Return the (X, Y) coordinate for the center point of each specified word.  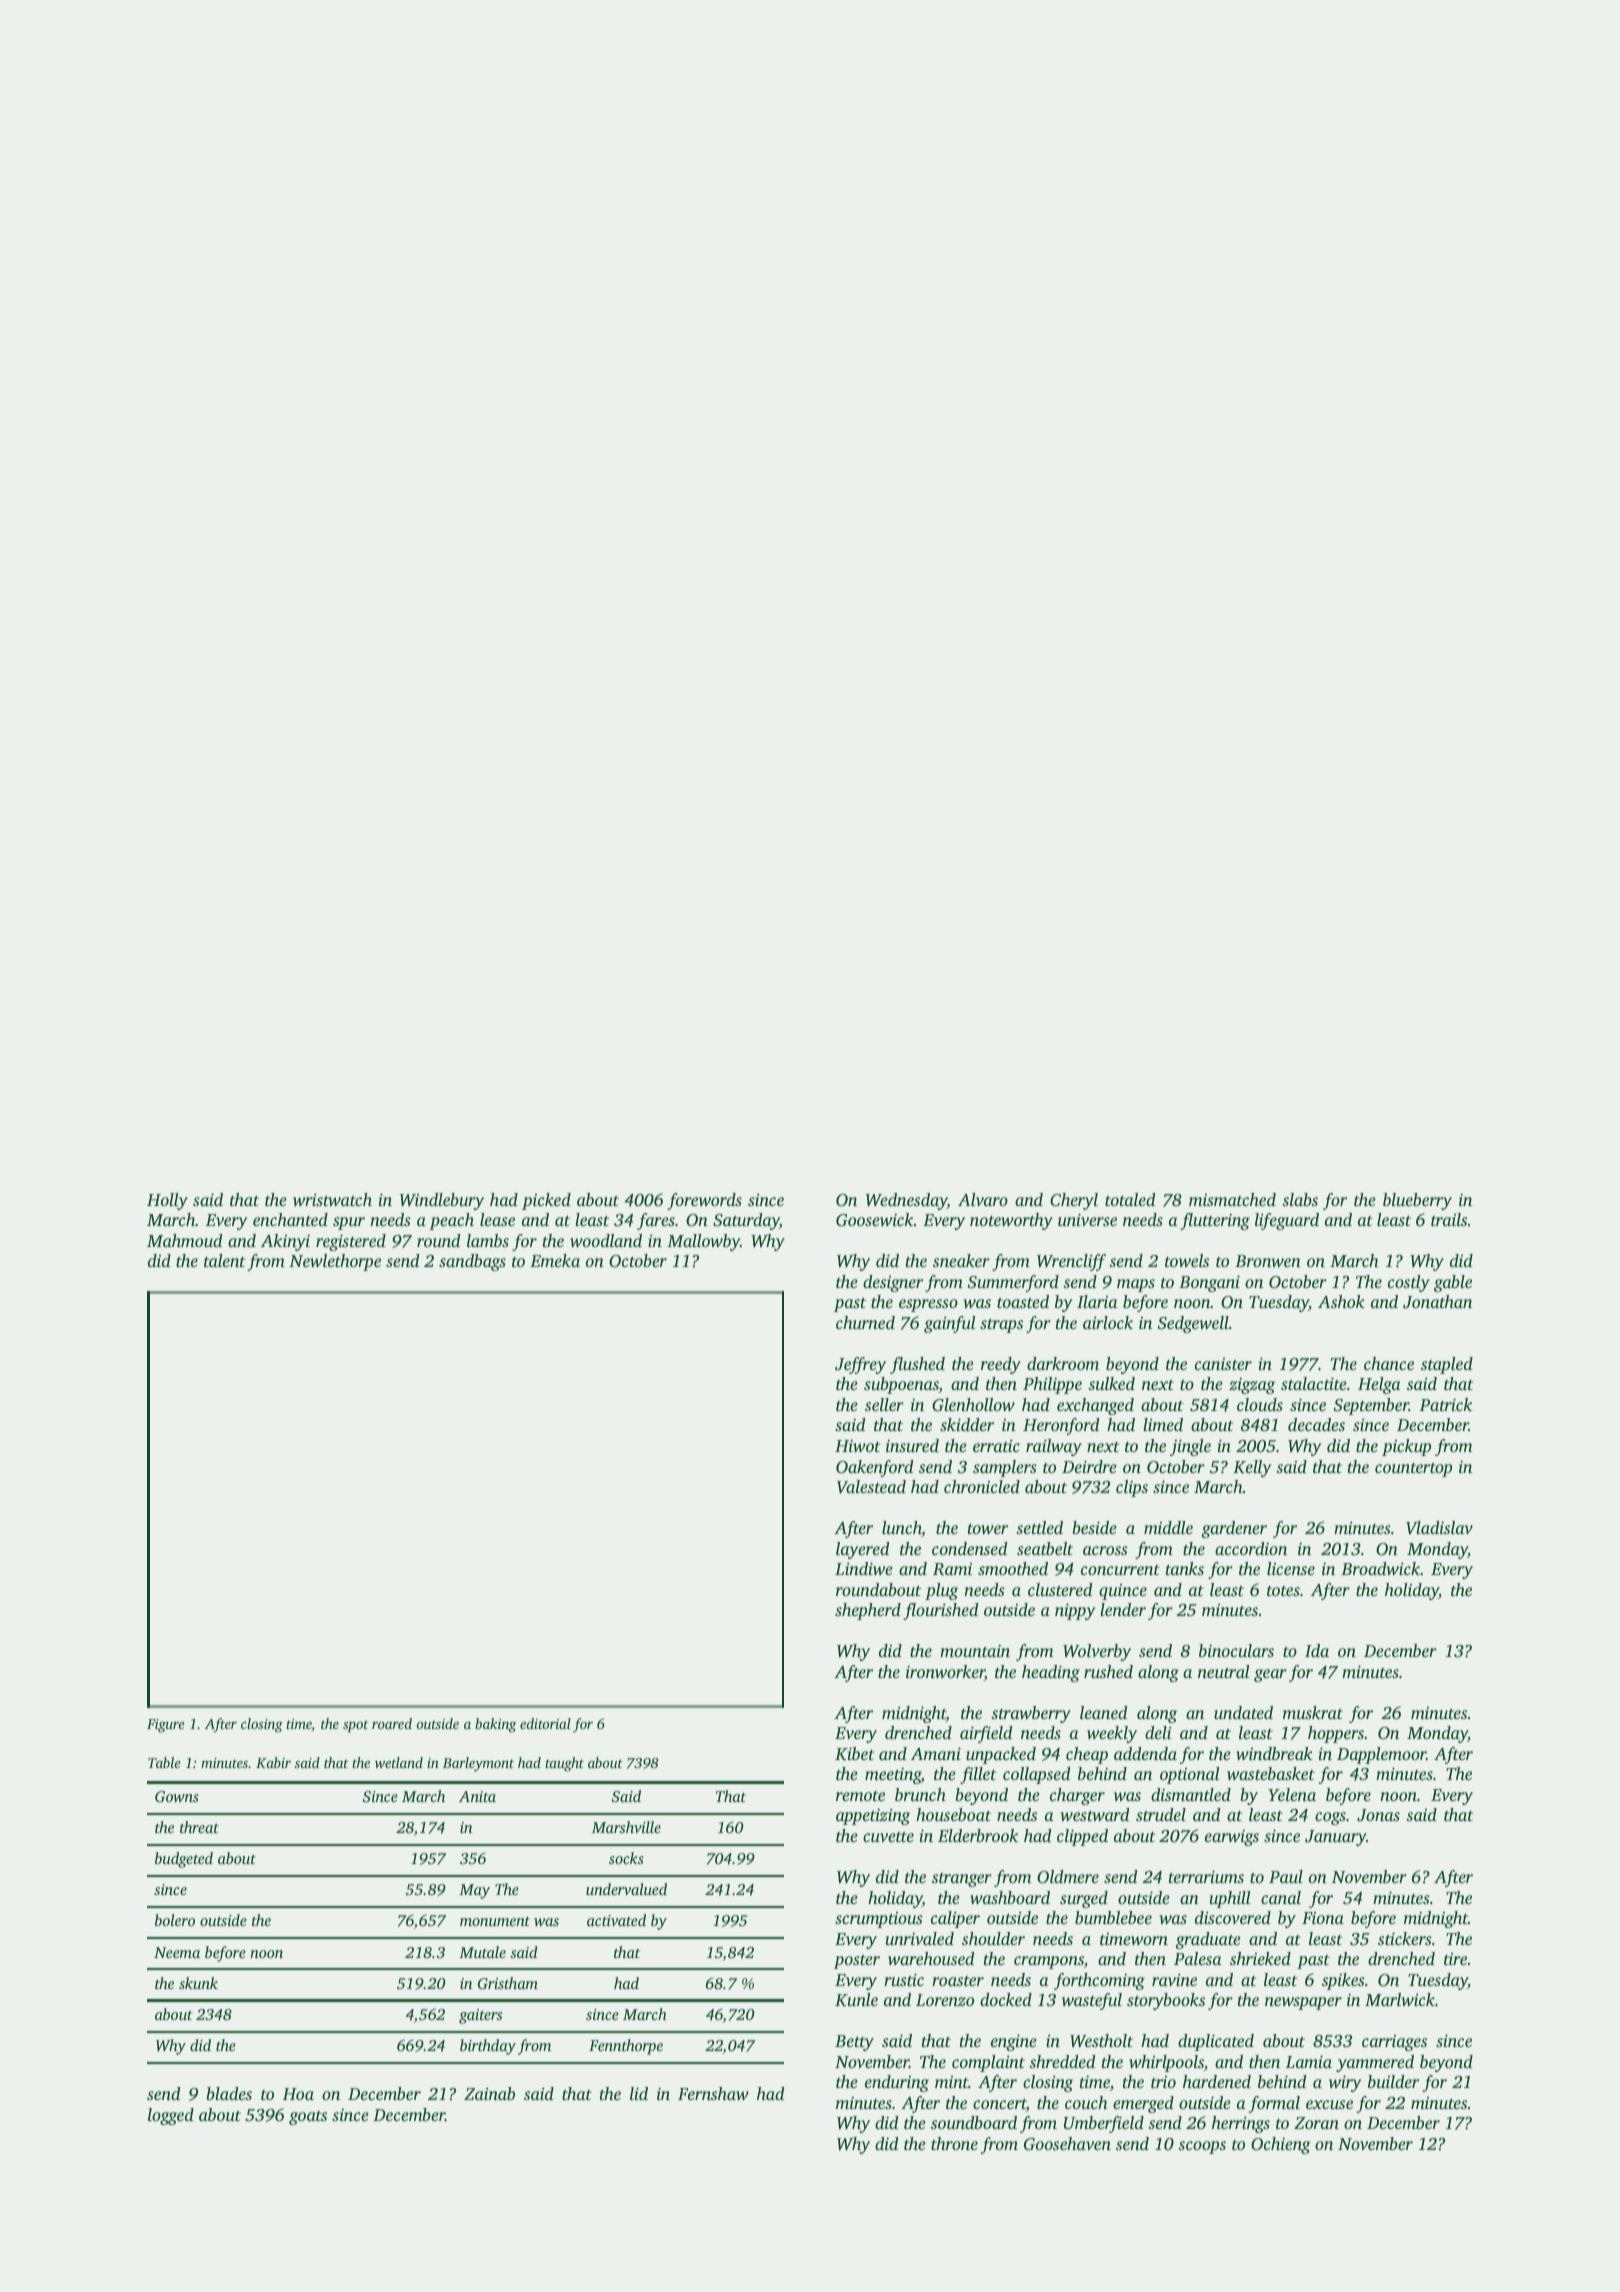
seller (884, 1404)
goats (308, 2118)
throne (954, 2143)
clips (1132, 1488)
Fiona (1323, 1918)
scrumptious (879, 1920)
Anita (477, 1796)
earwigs (1232, 1838)
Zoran (1316, 2123)
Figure (166, 1726)
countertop (1413, 1470)
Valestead (871, 1487)
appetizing (873, 1816)
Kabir (273, 1762)
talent (224, 1260)
